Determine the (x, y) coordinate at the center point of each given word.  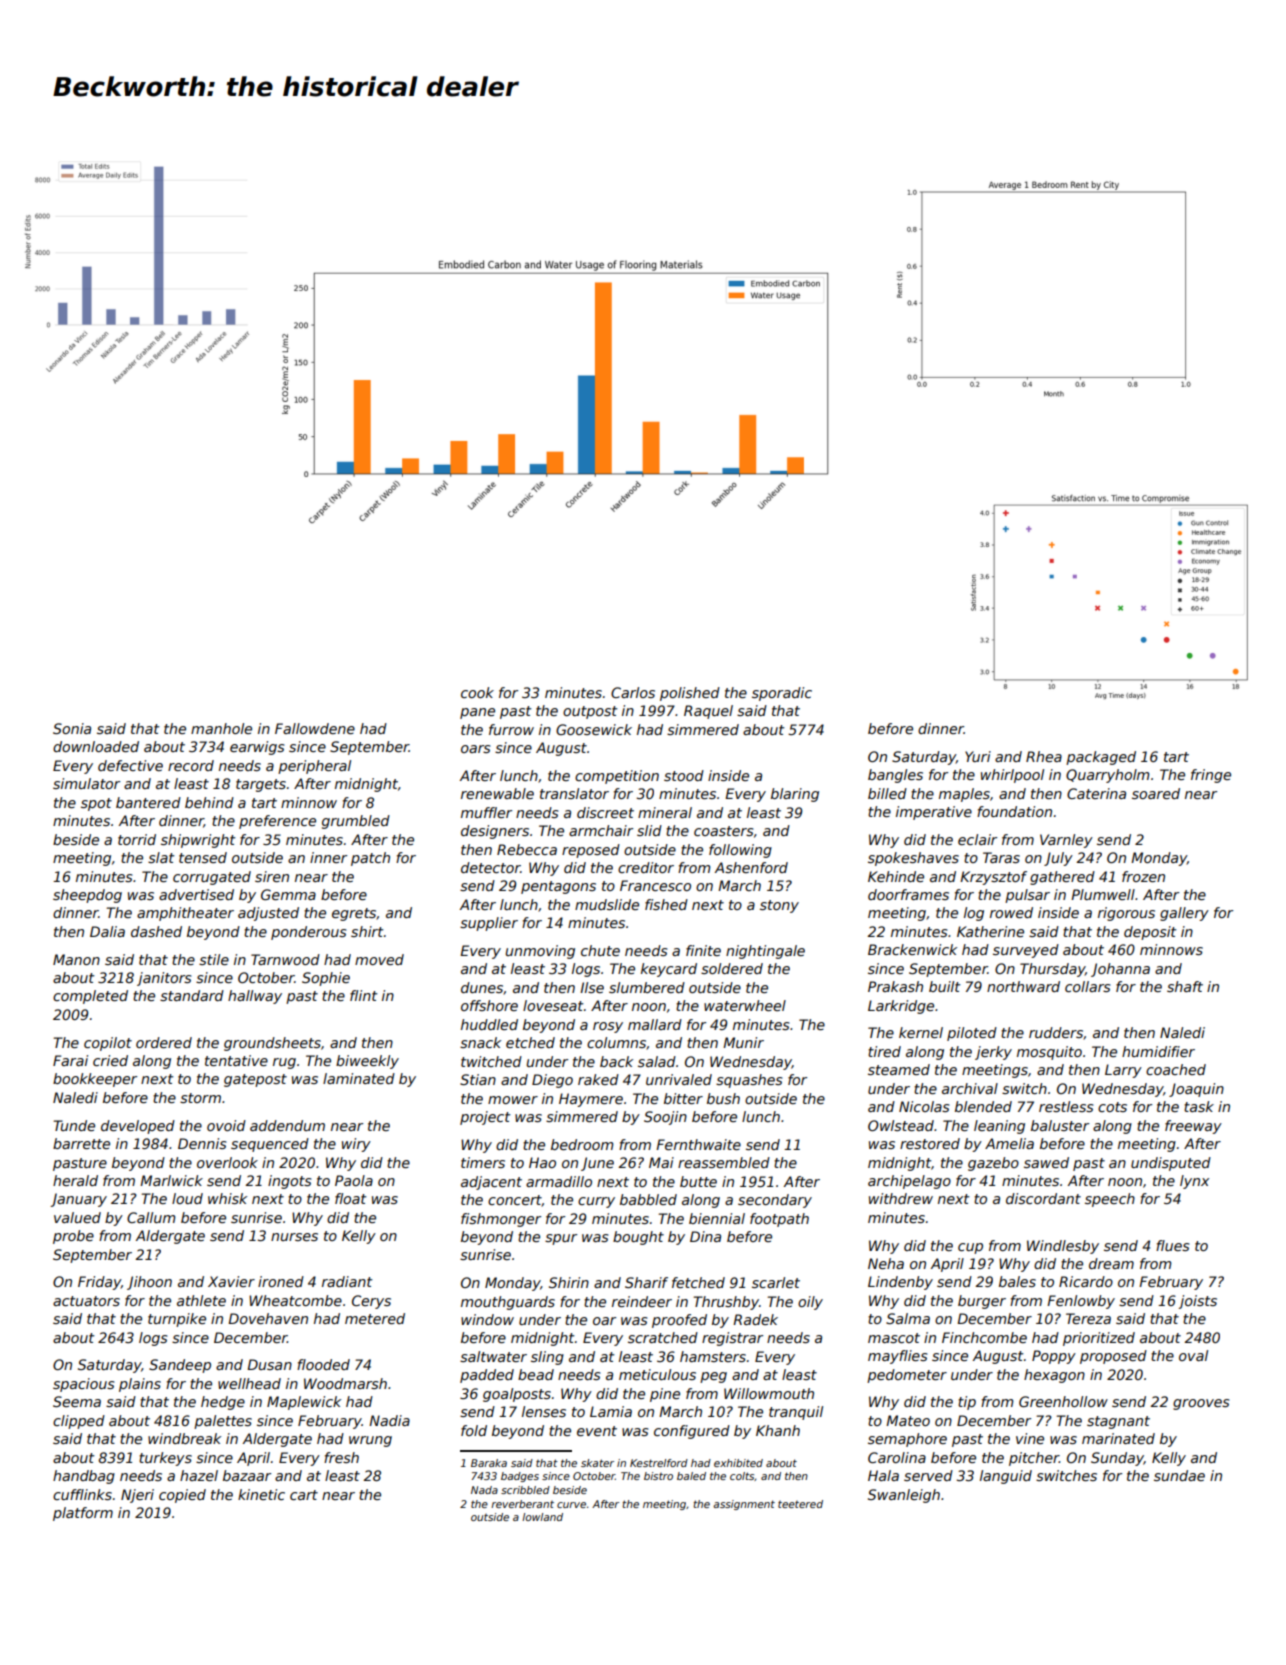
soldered (732, 968)
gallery (1184, 914)
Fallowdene (315, 728)
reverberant (522, 1504)
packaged (1101, 758)
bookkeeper (95, 1080)
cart (304, 1495)
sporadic (782, 694)
